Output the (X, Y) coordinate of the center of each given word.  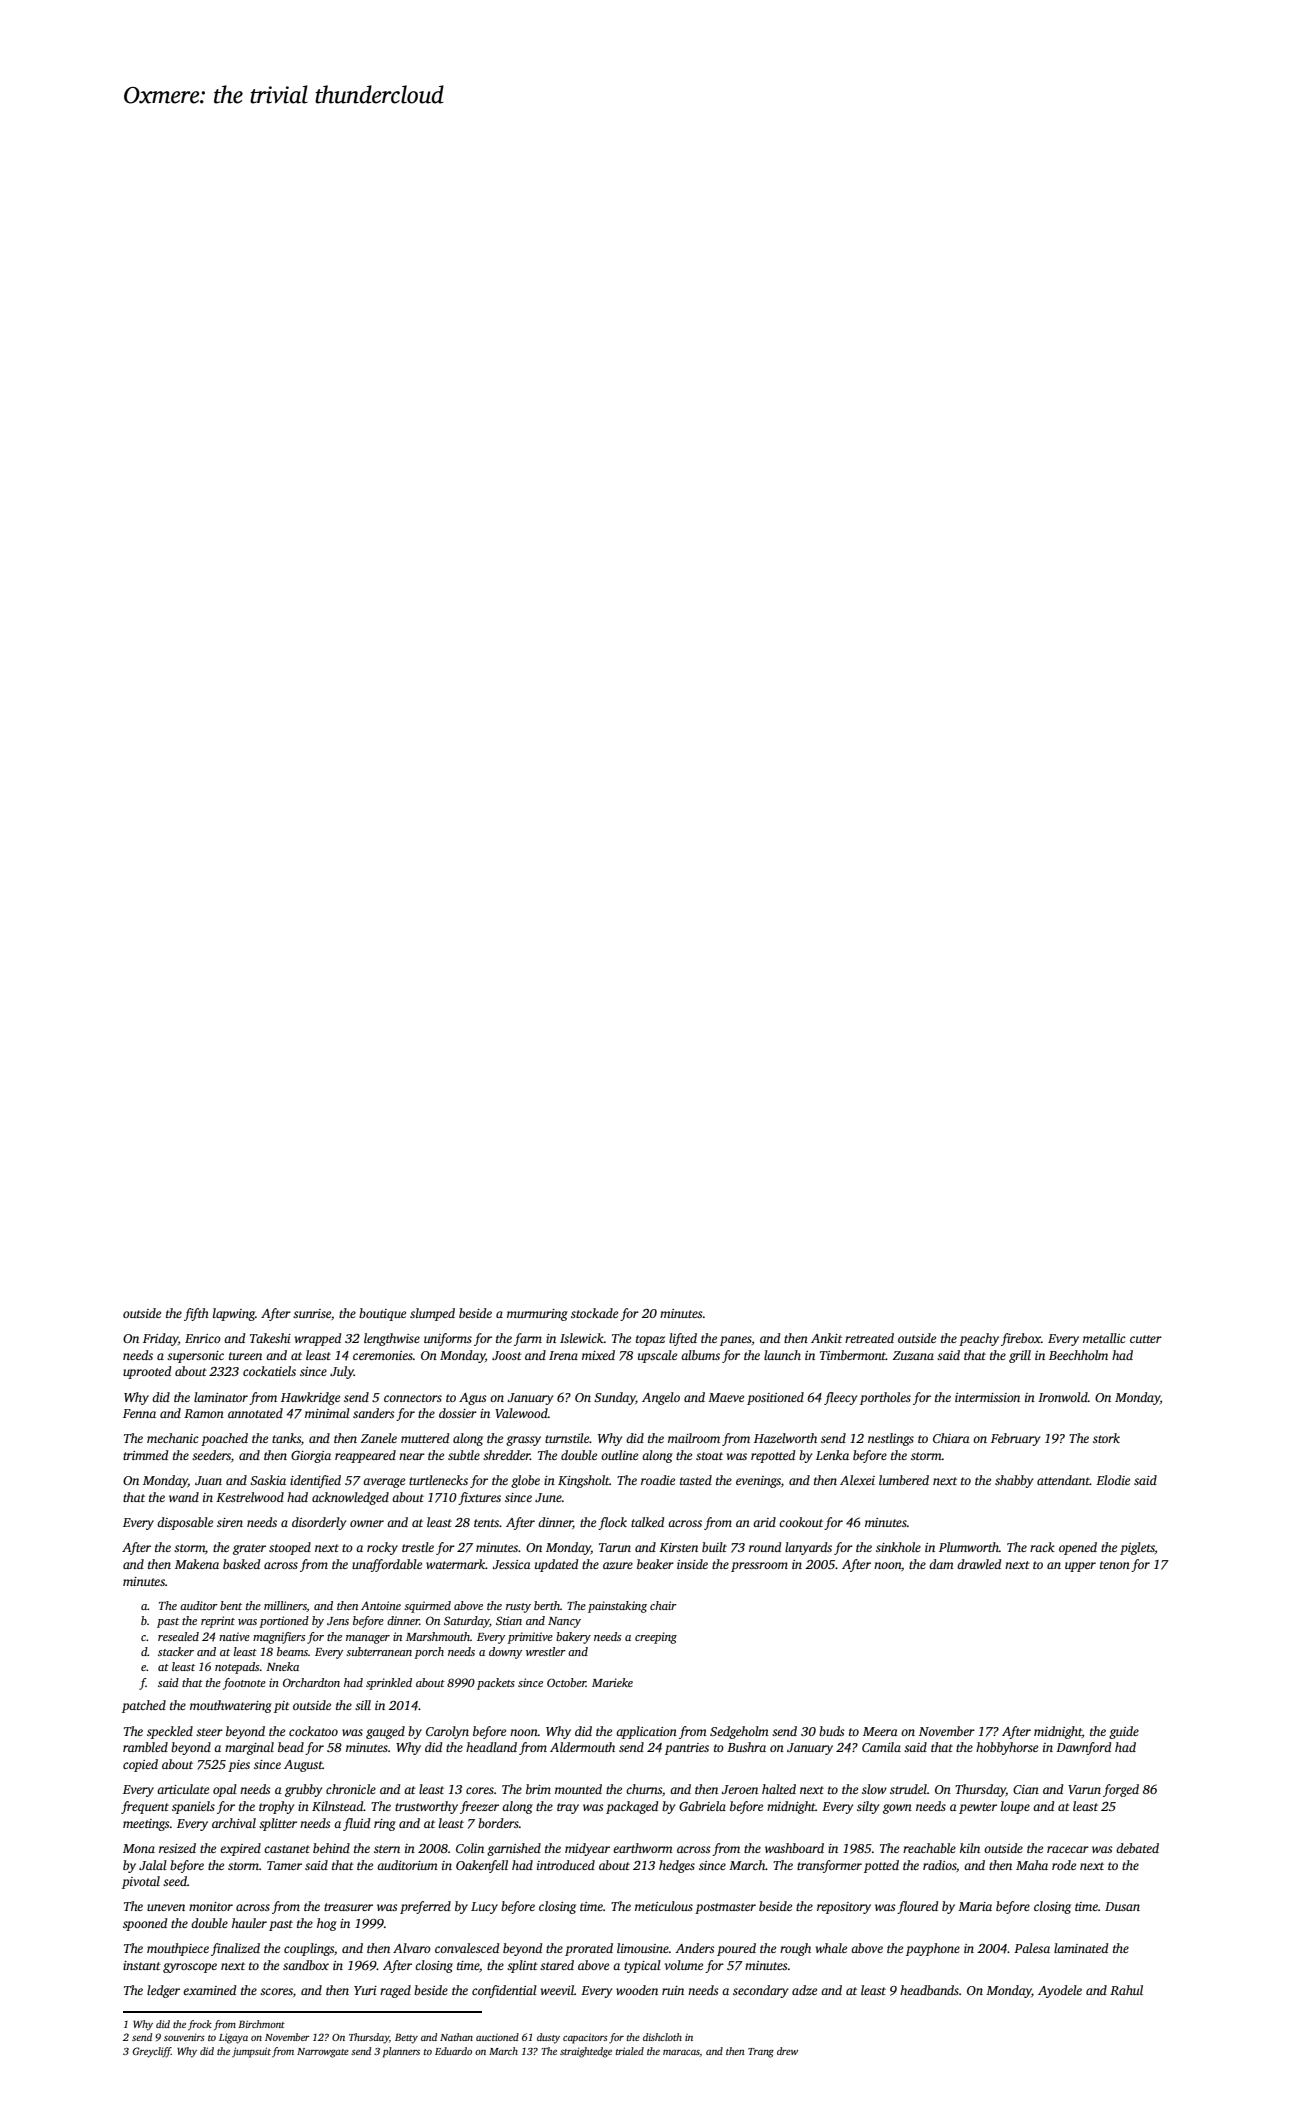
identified (315, 1481)
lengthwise (392, 1339)
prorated (589, 1949)
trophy (276, 1807)
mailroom (694, 1438)
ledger (163, 1991)
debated (1137, 1848)
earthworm (643, 1848)
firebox (1021, 1339)
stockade (594, 1313)
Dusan (1122, 1906)
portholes (885, 1398)
